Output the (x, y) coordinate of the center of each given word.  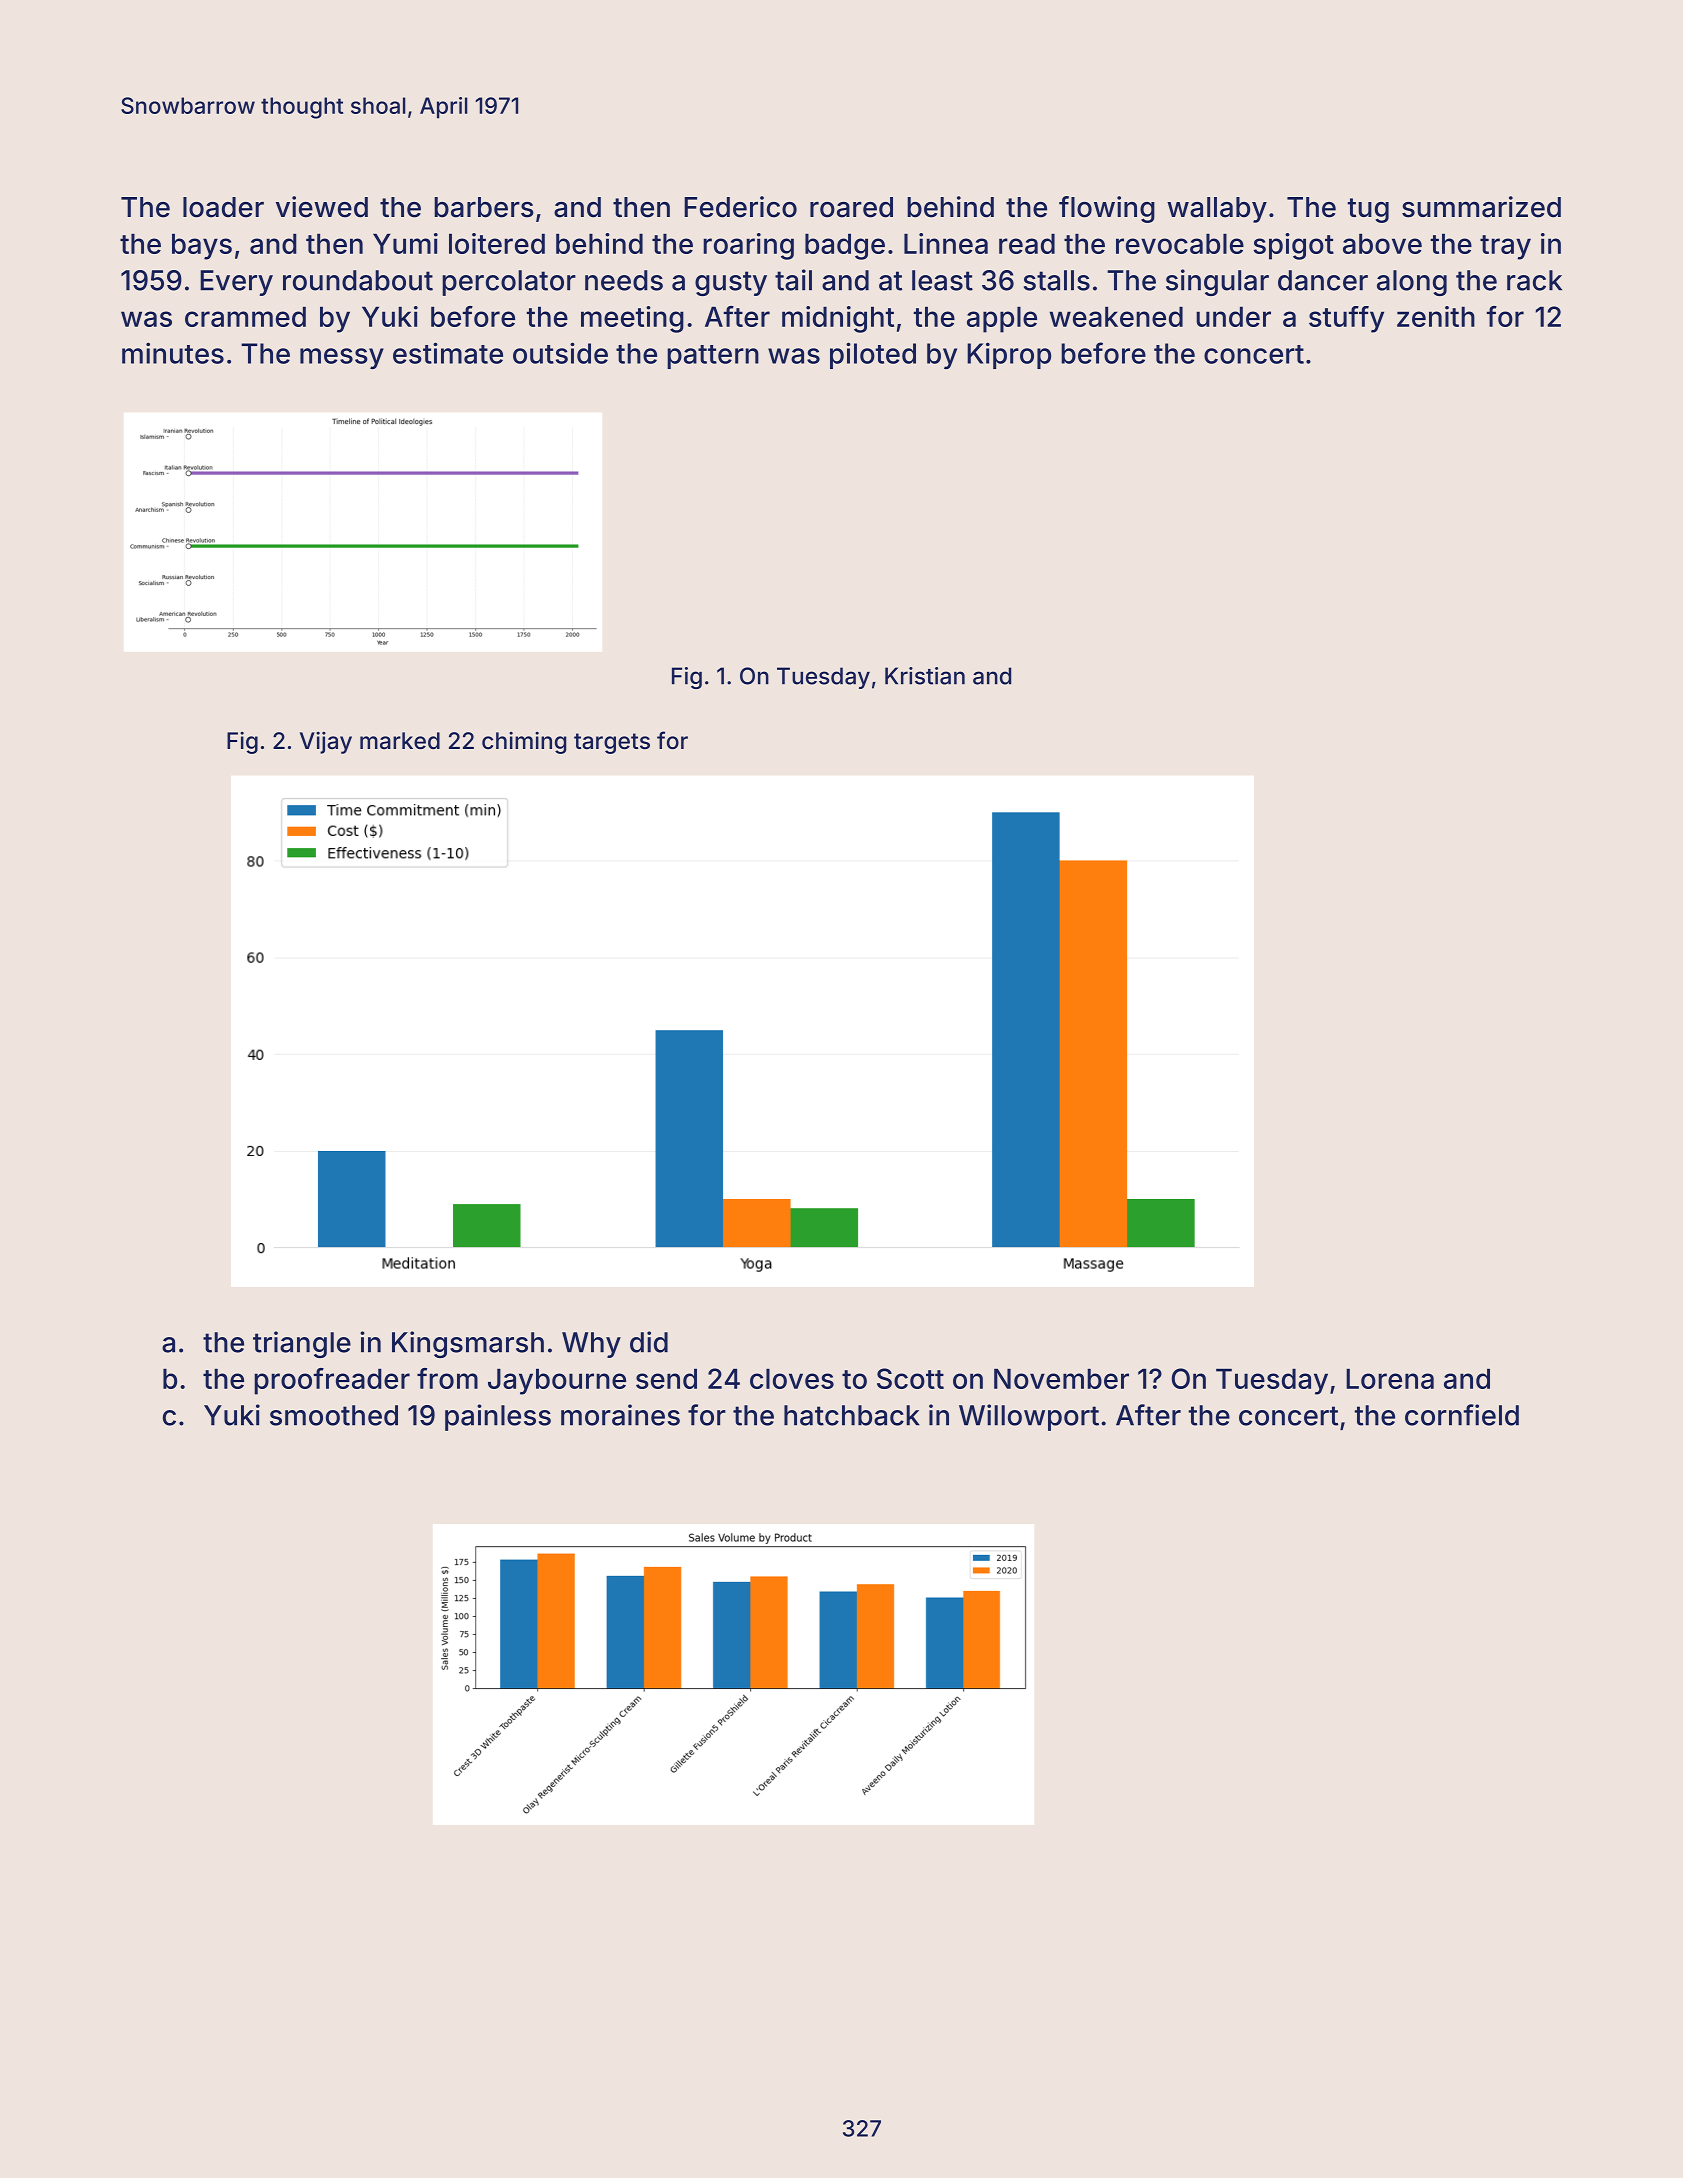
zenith (1436, 316)
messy (342, 358)
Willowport (1029, 1417)
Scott (910, 1378)
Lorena (1390, 1379)
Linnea (946, 243)
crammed (245, 317)
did (649, 1342)
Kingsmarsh (468, 1344)
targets (612, 743)
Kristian (925, 676)
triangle (302, 1344)
